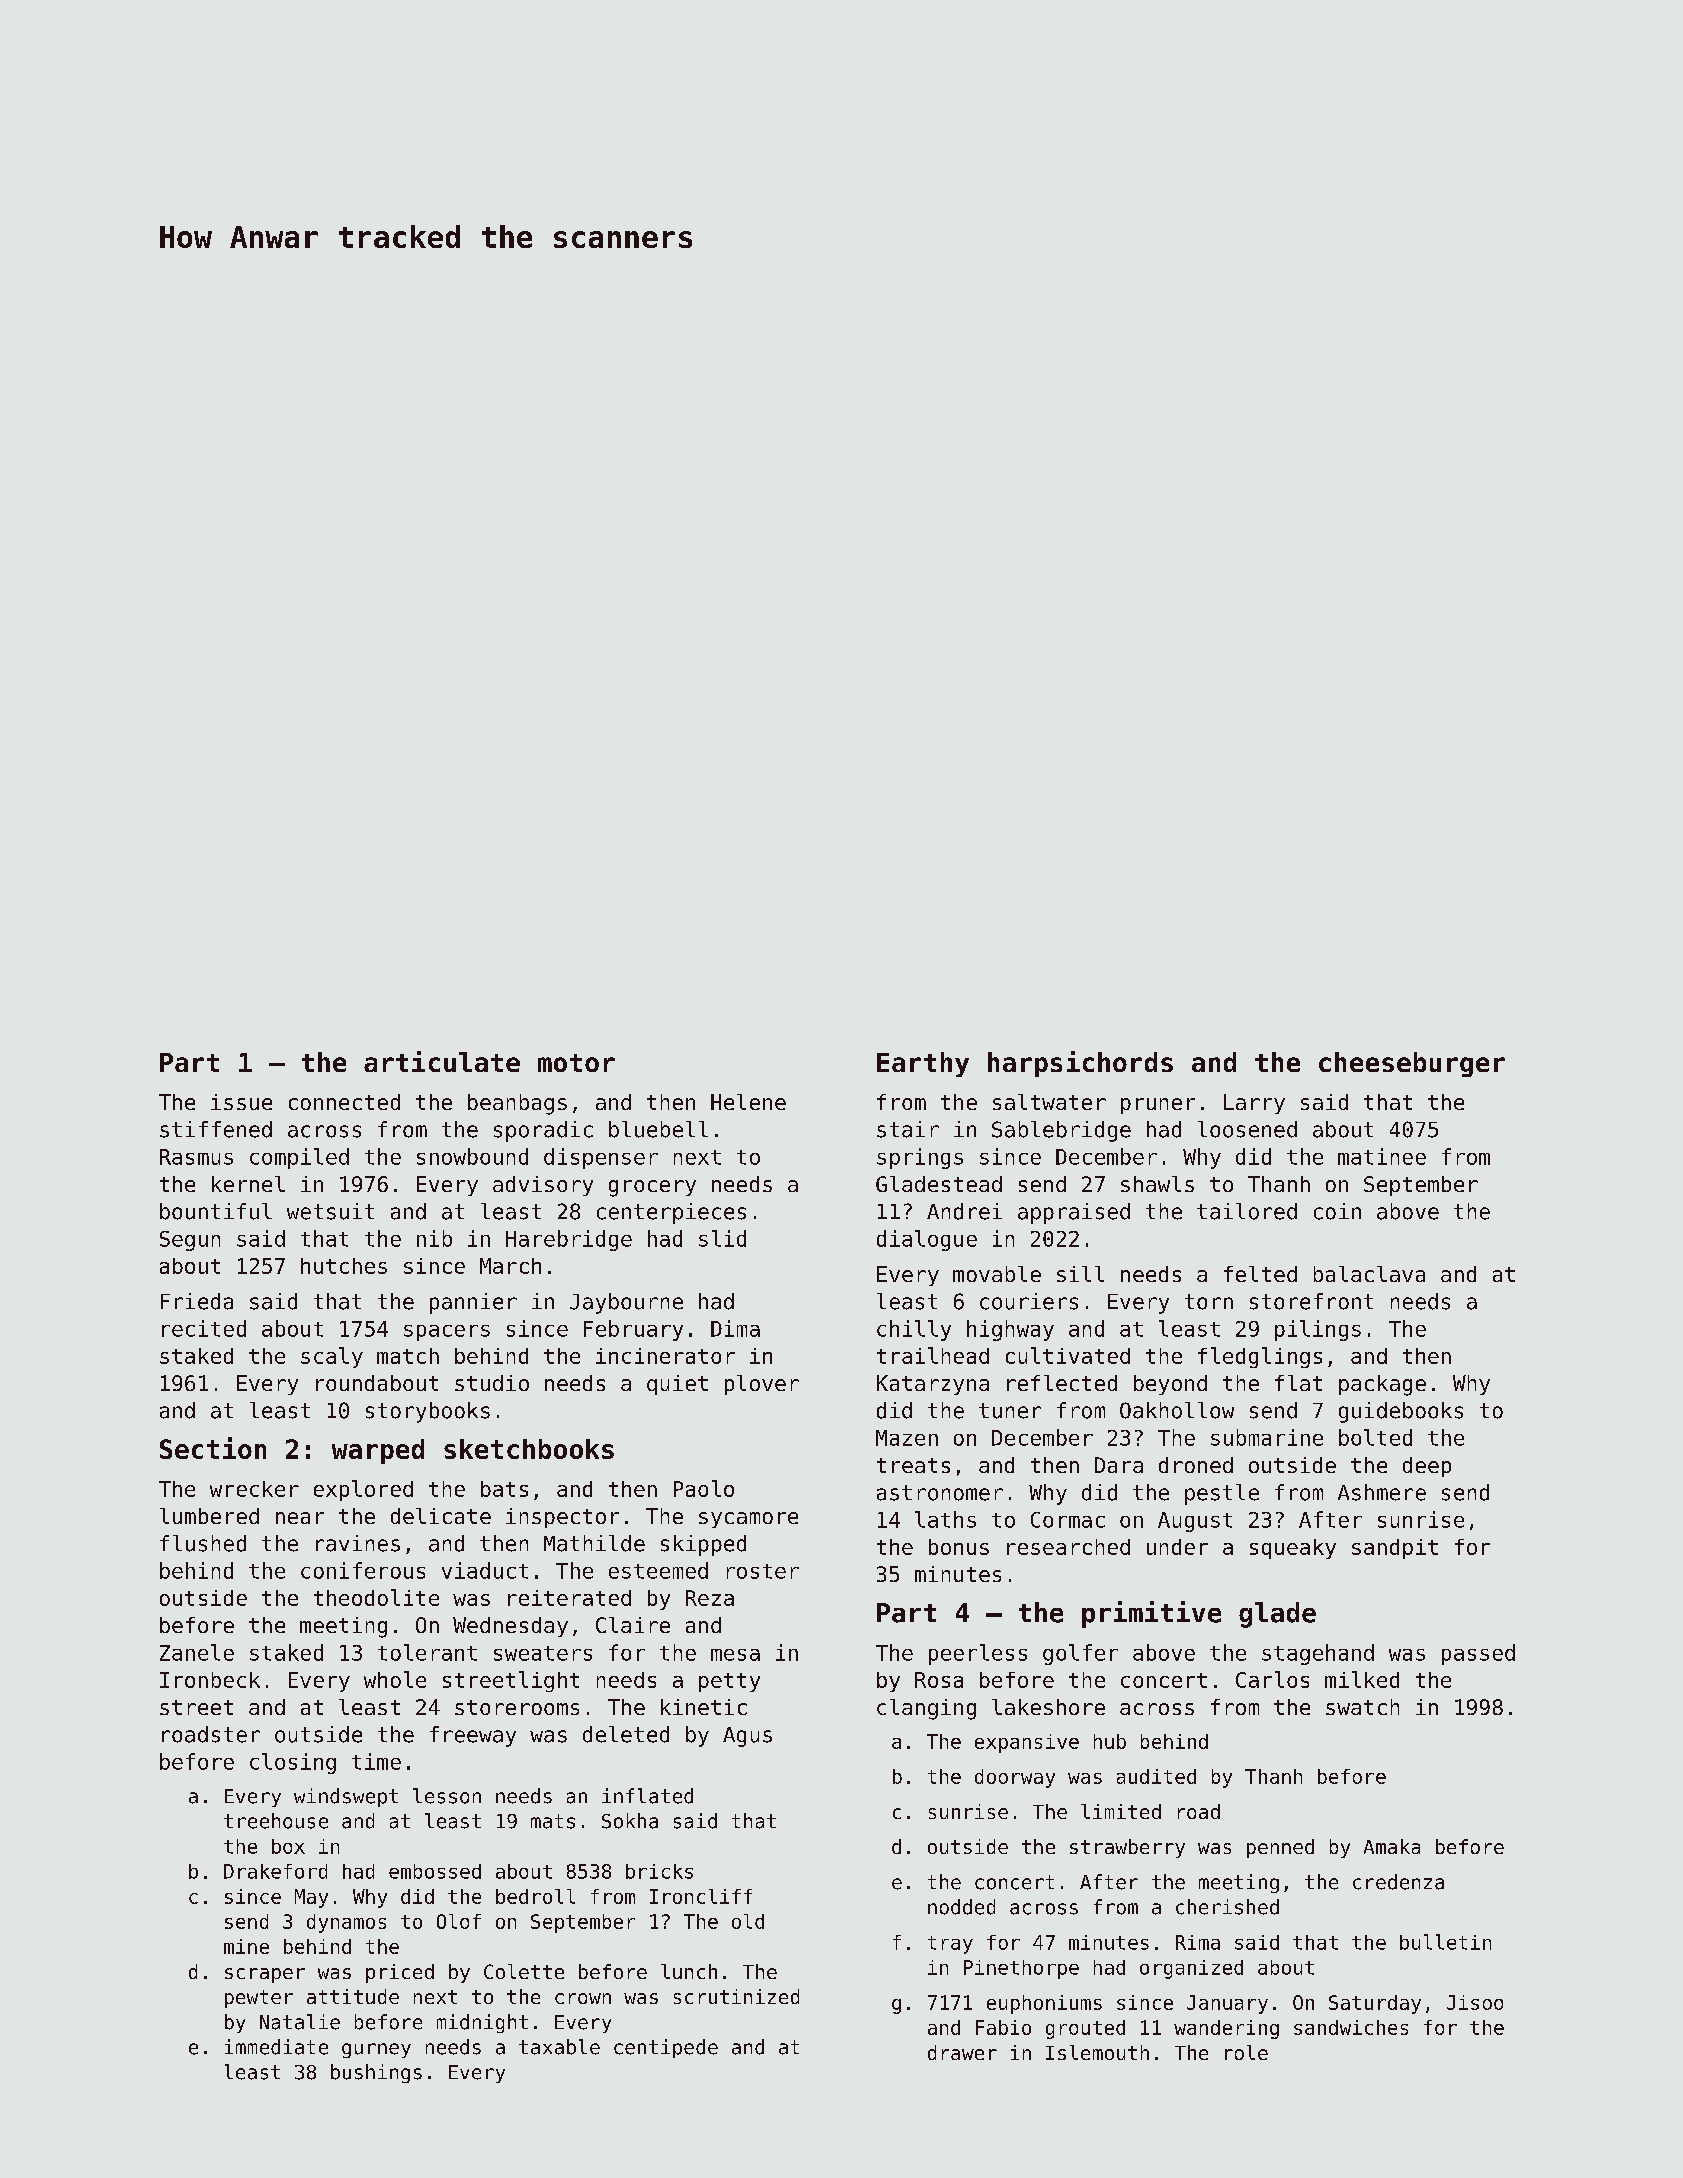 The height and width of the screenshot is (2178, 1683). I want to click on explored, so click(363, 1490).
